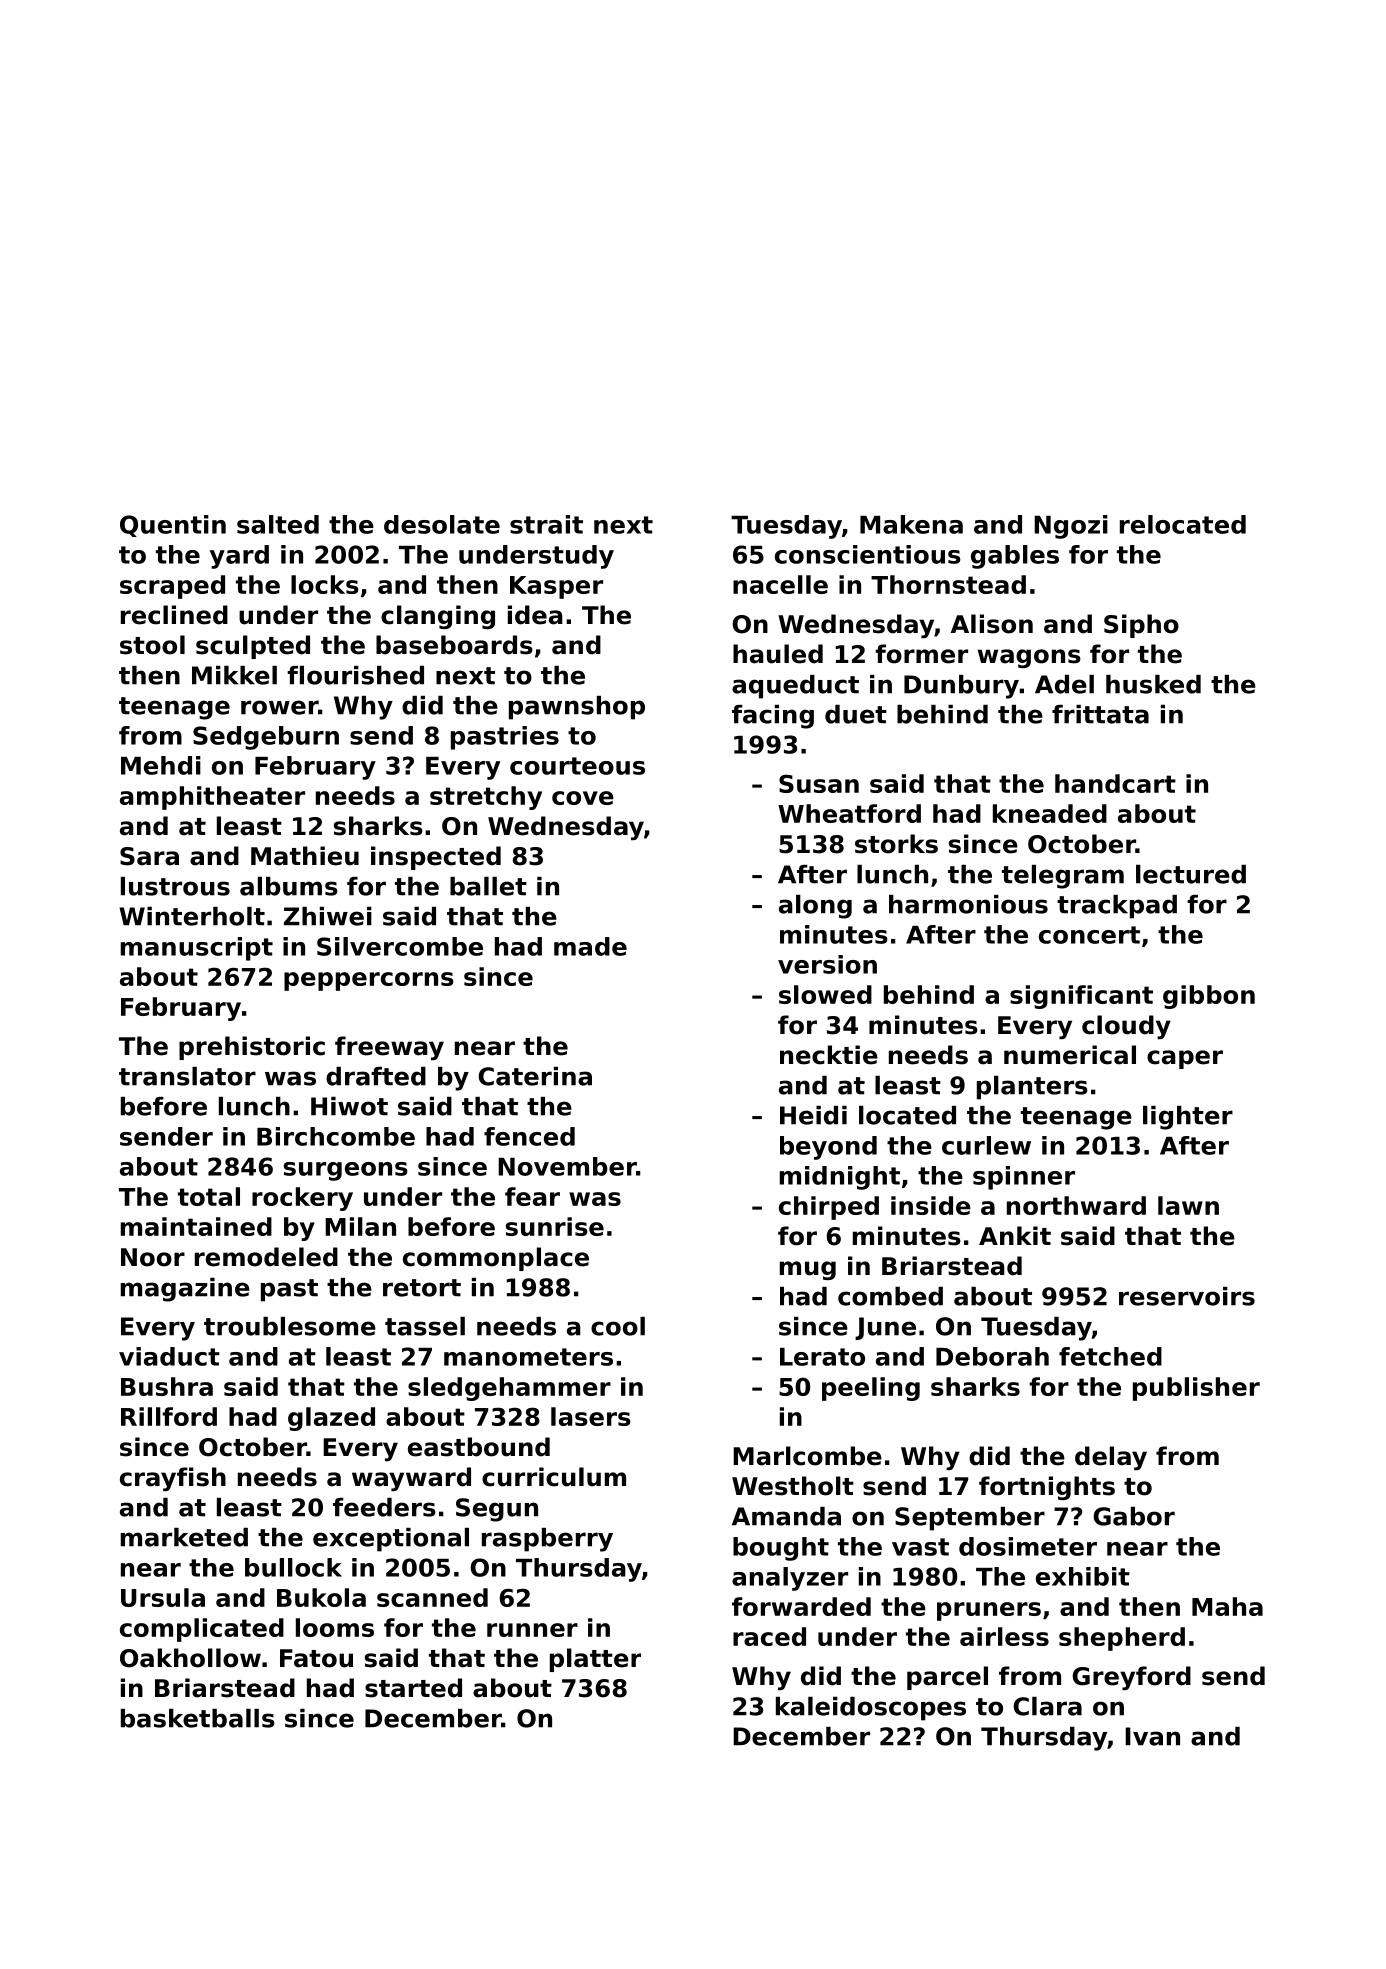  I want to click on November, so click(567, 1166).
